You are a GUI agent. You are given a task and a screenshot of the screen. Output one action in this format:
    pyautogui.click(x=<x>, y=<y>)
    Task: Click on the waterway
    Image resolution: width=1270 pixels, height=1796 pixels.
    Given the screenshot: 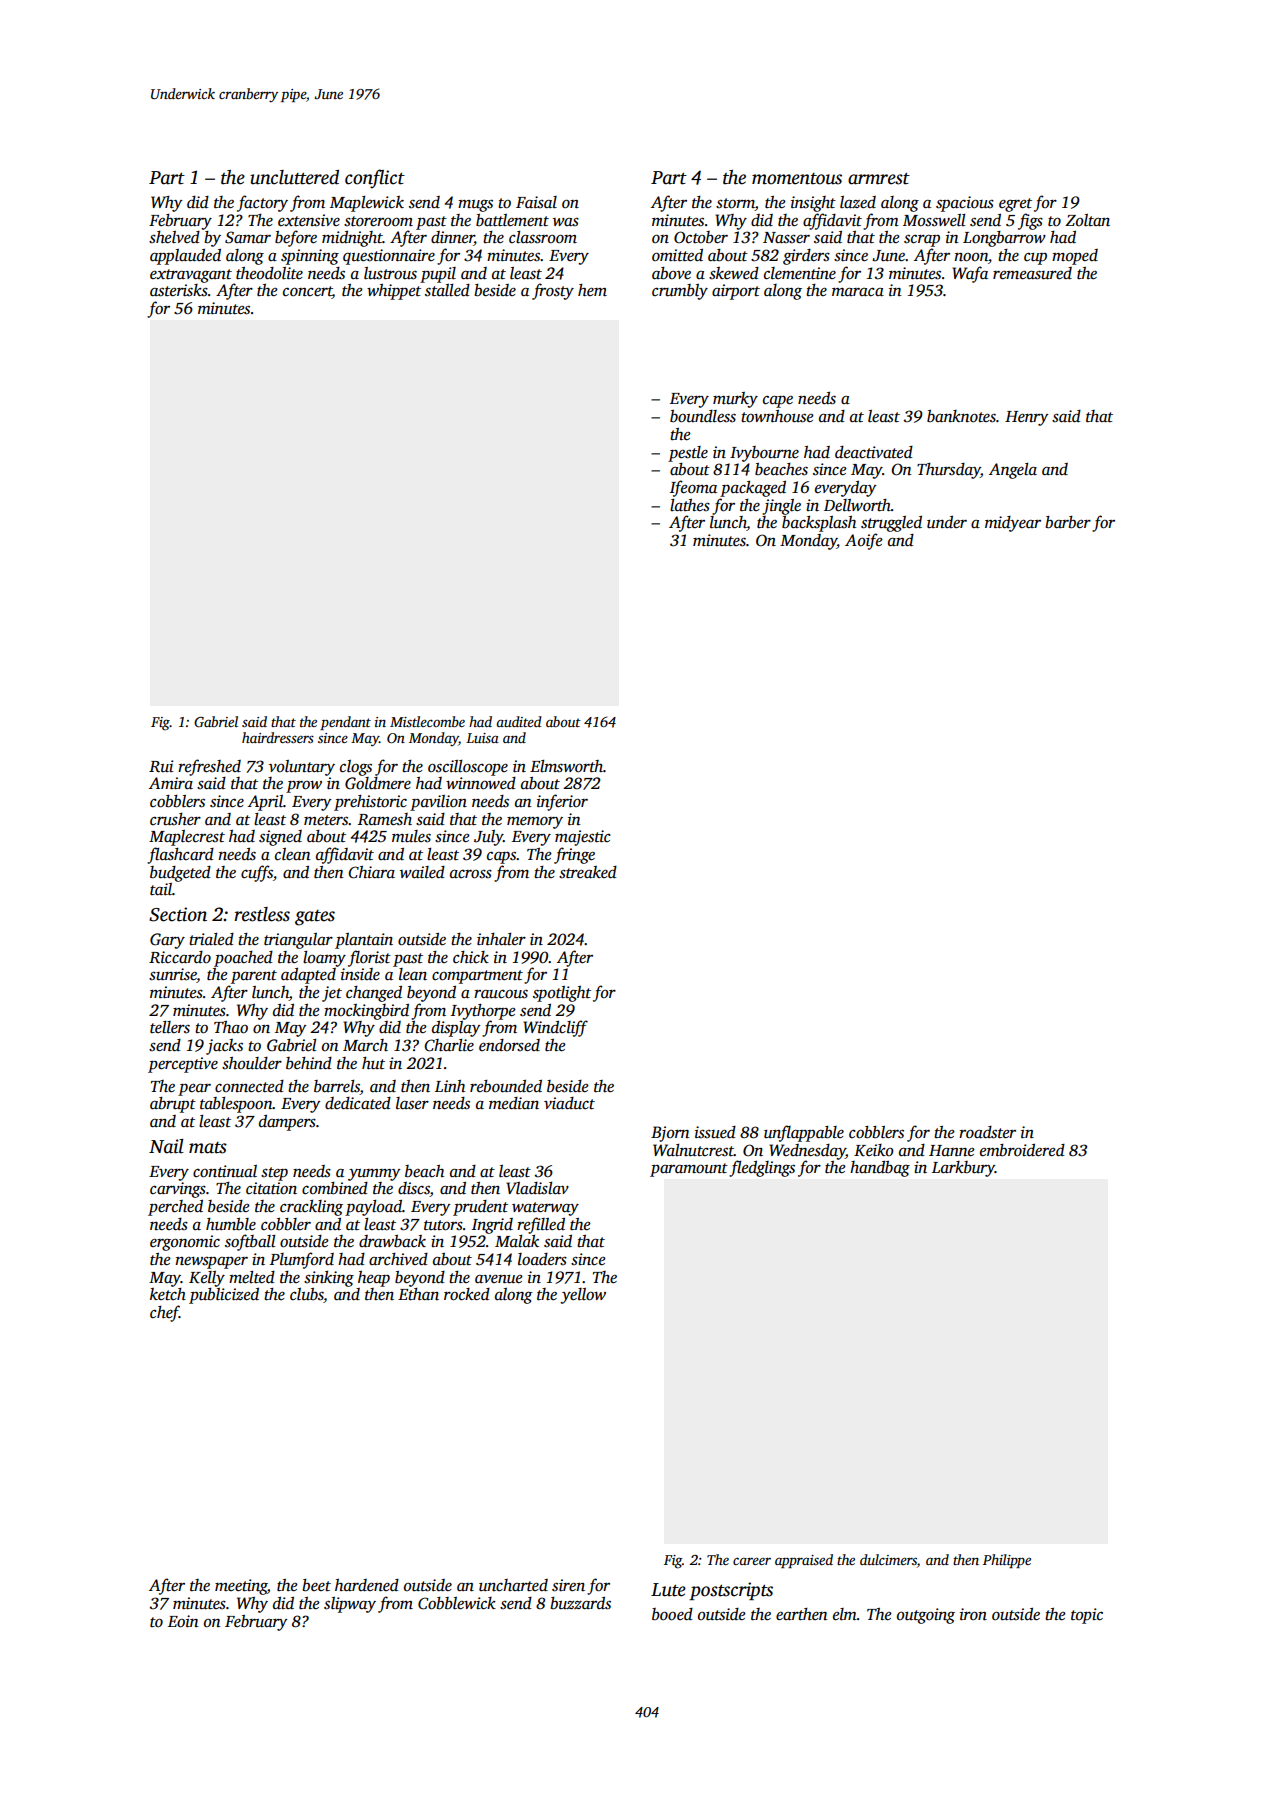 What is the action you would take?
    pyautogui.click(x=545, y=1209)
